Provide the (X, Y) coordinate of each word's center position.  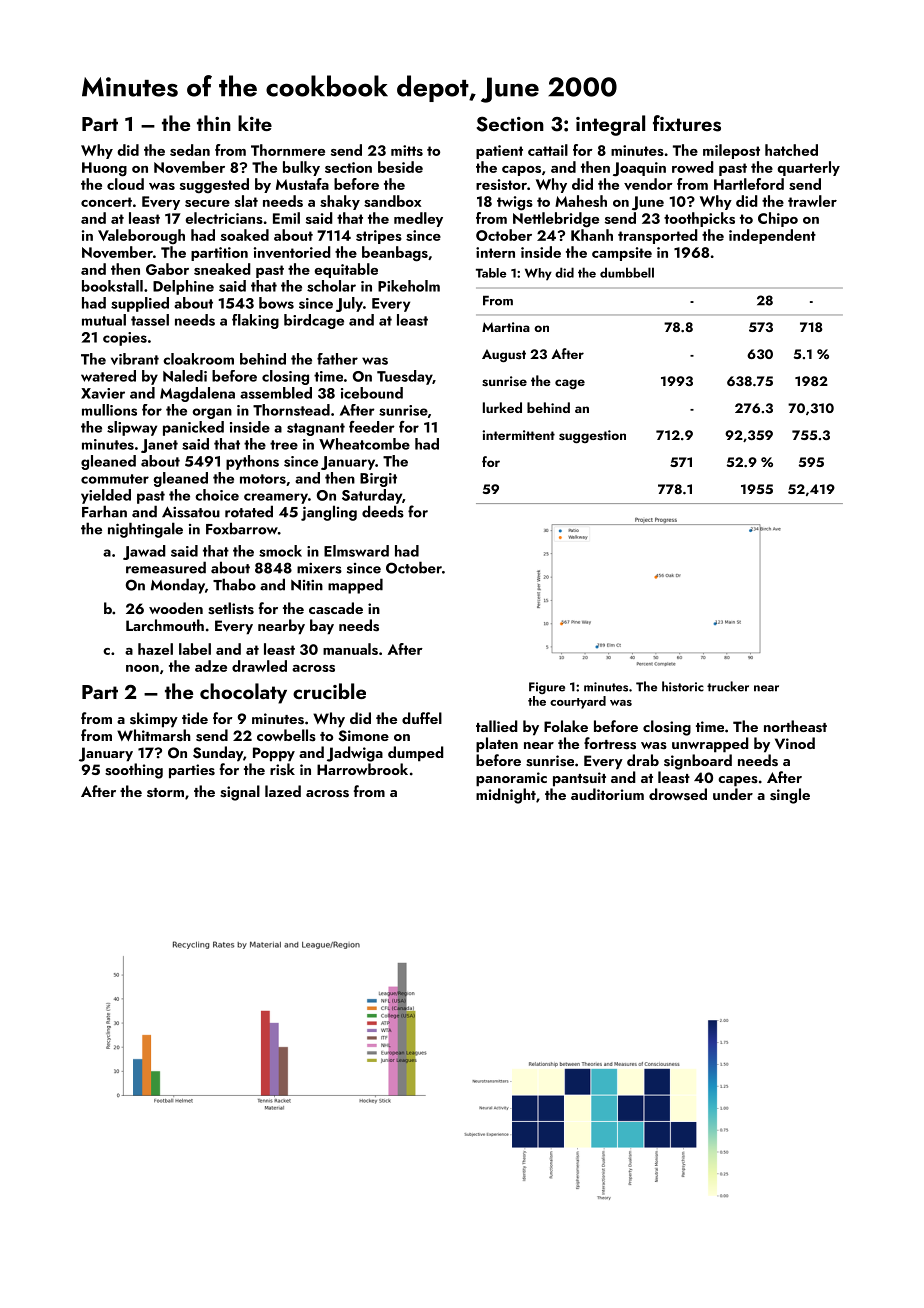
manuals (350, 649)
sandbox (392, 201)
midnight (506, 796)
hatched (791, 150)
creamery (276, 498)
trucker (728, 686)
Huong (104, 169)
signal (240, 793)
